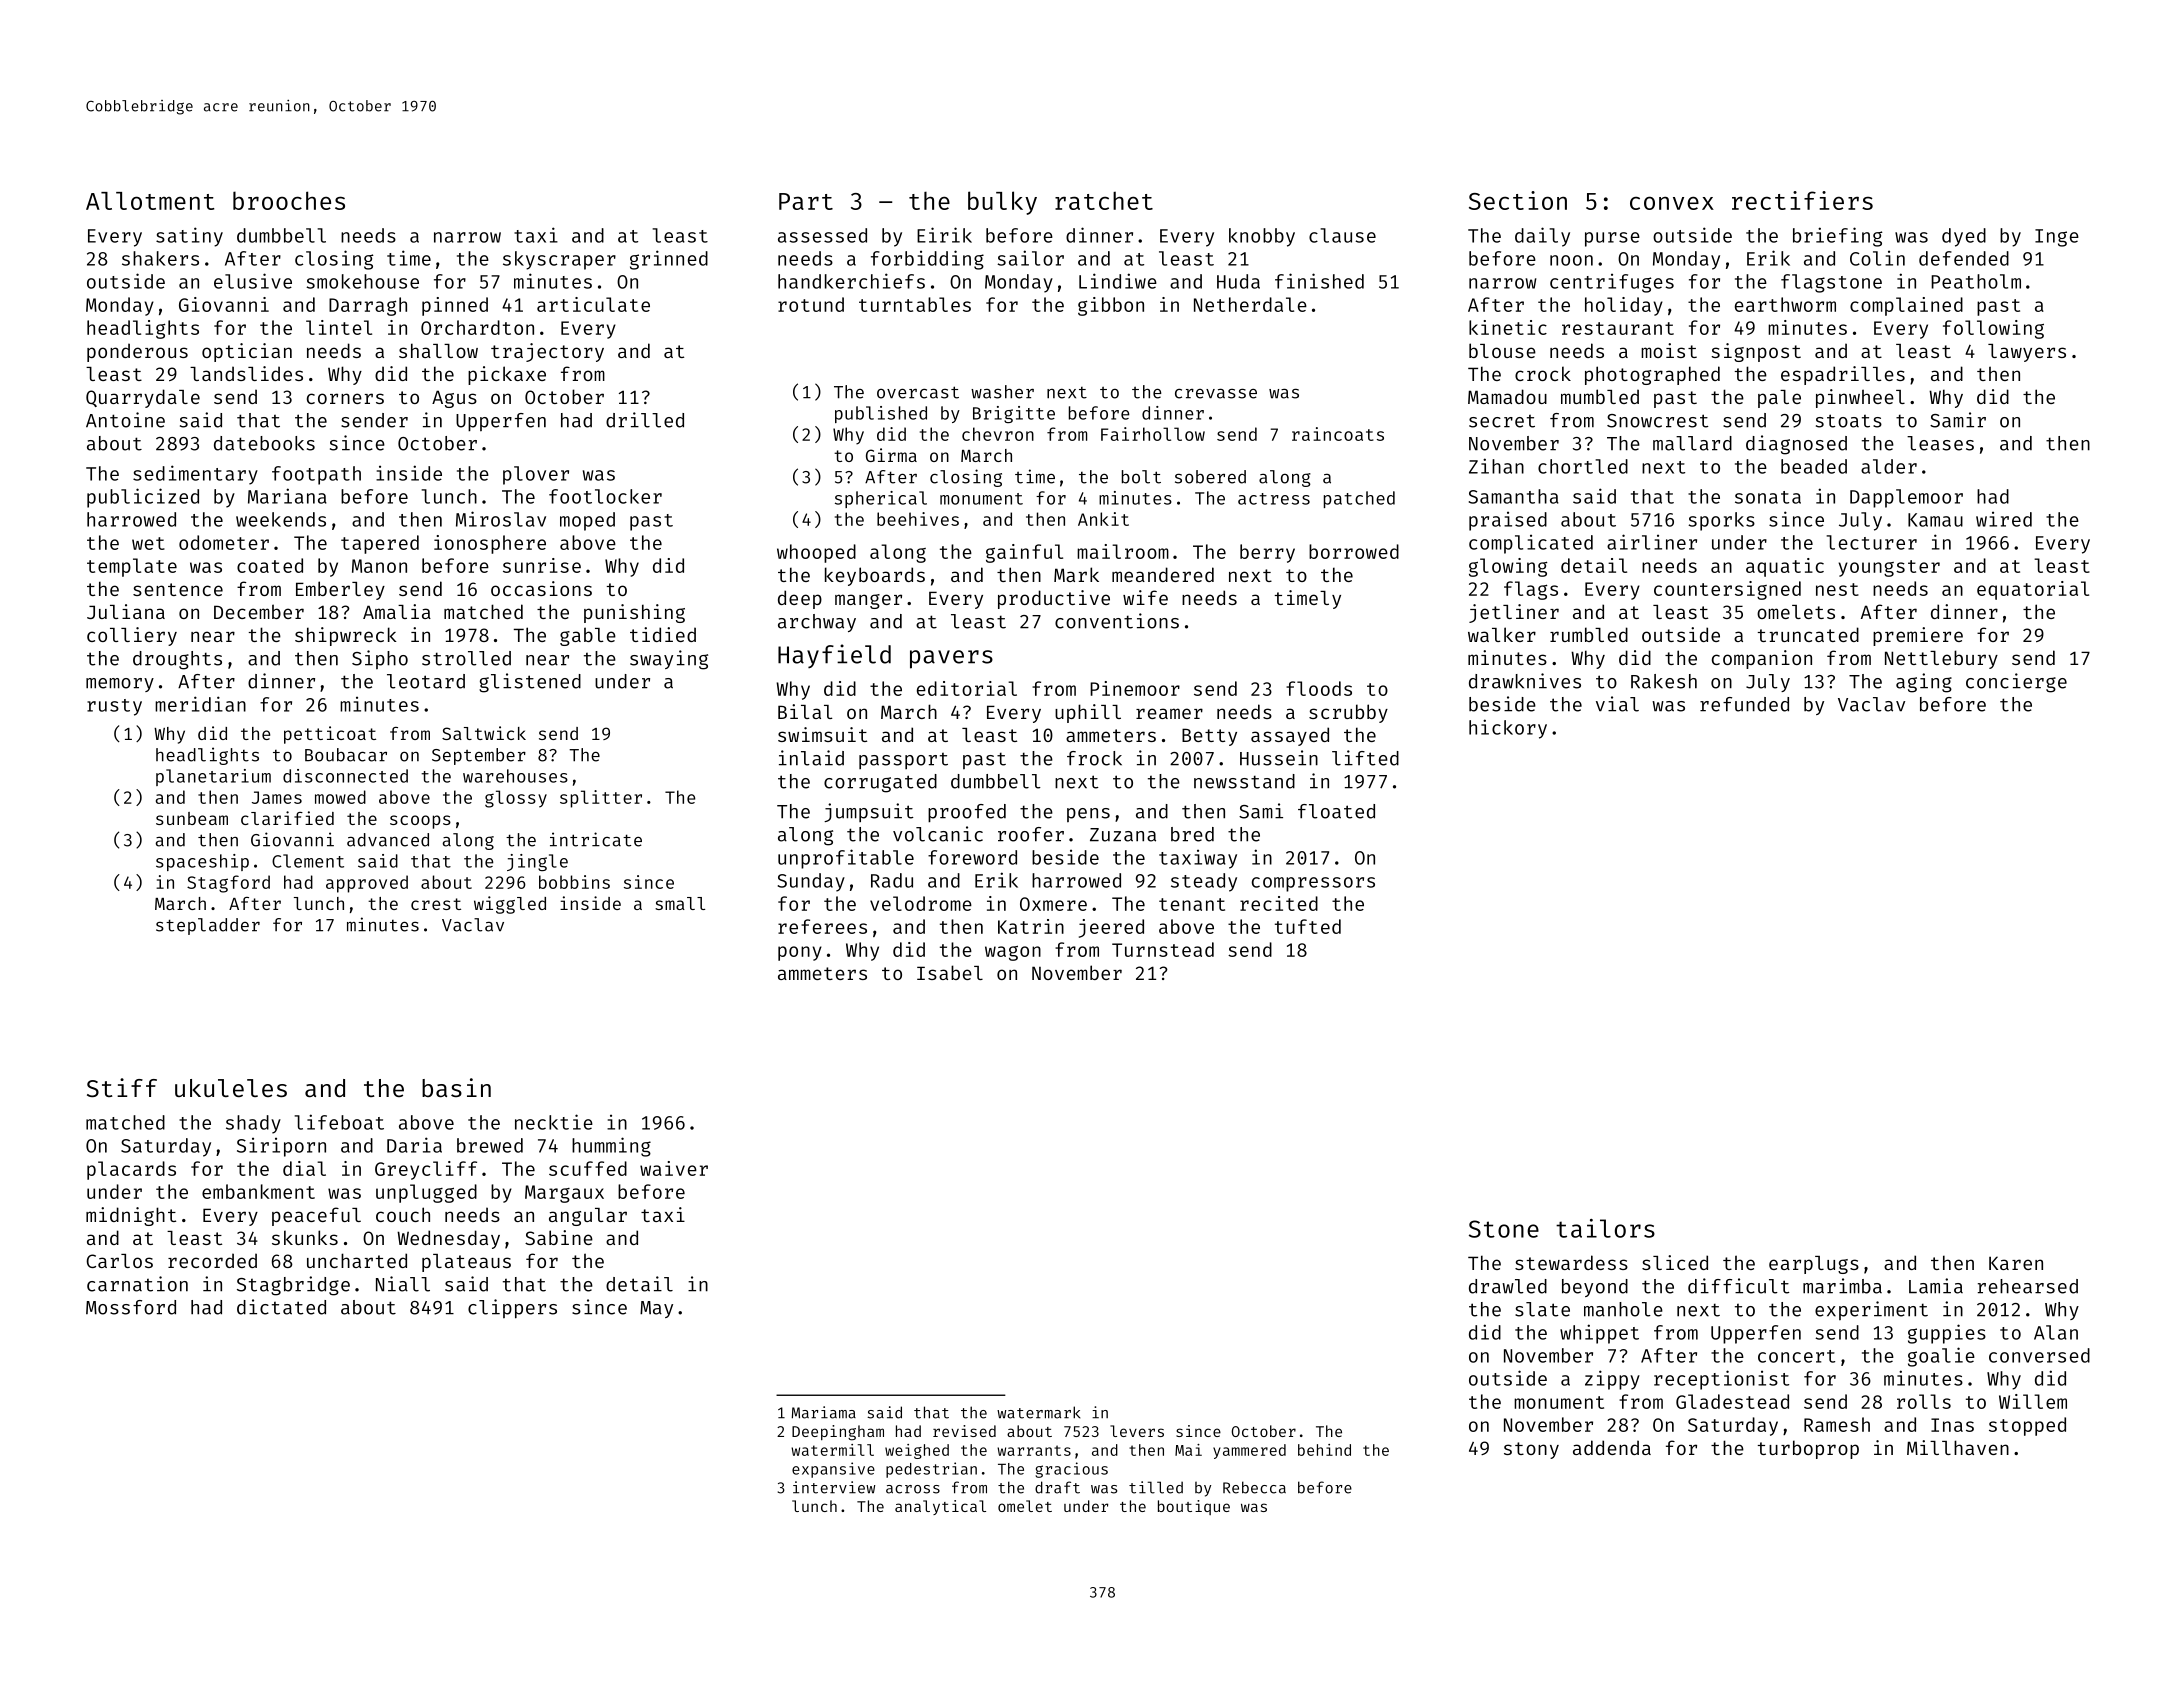  I want to click on keyboards, so click(875, 576).
